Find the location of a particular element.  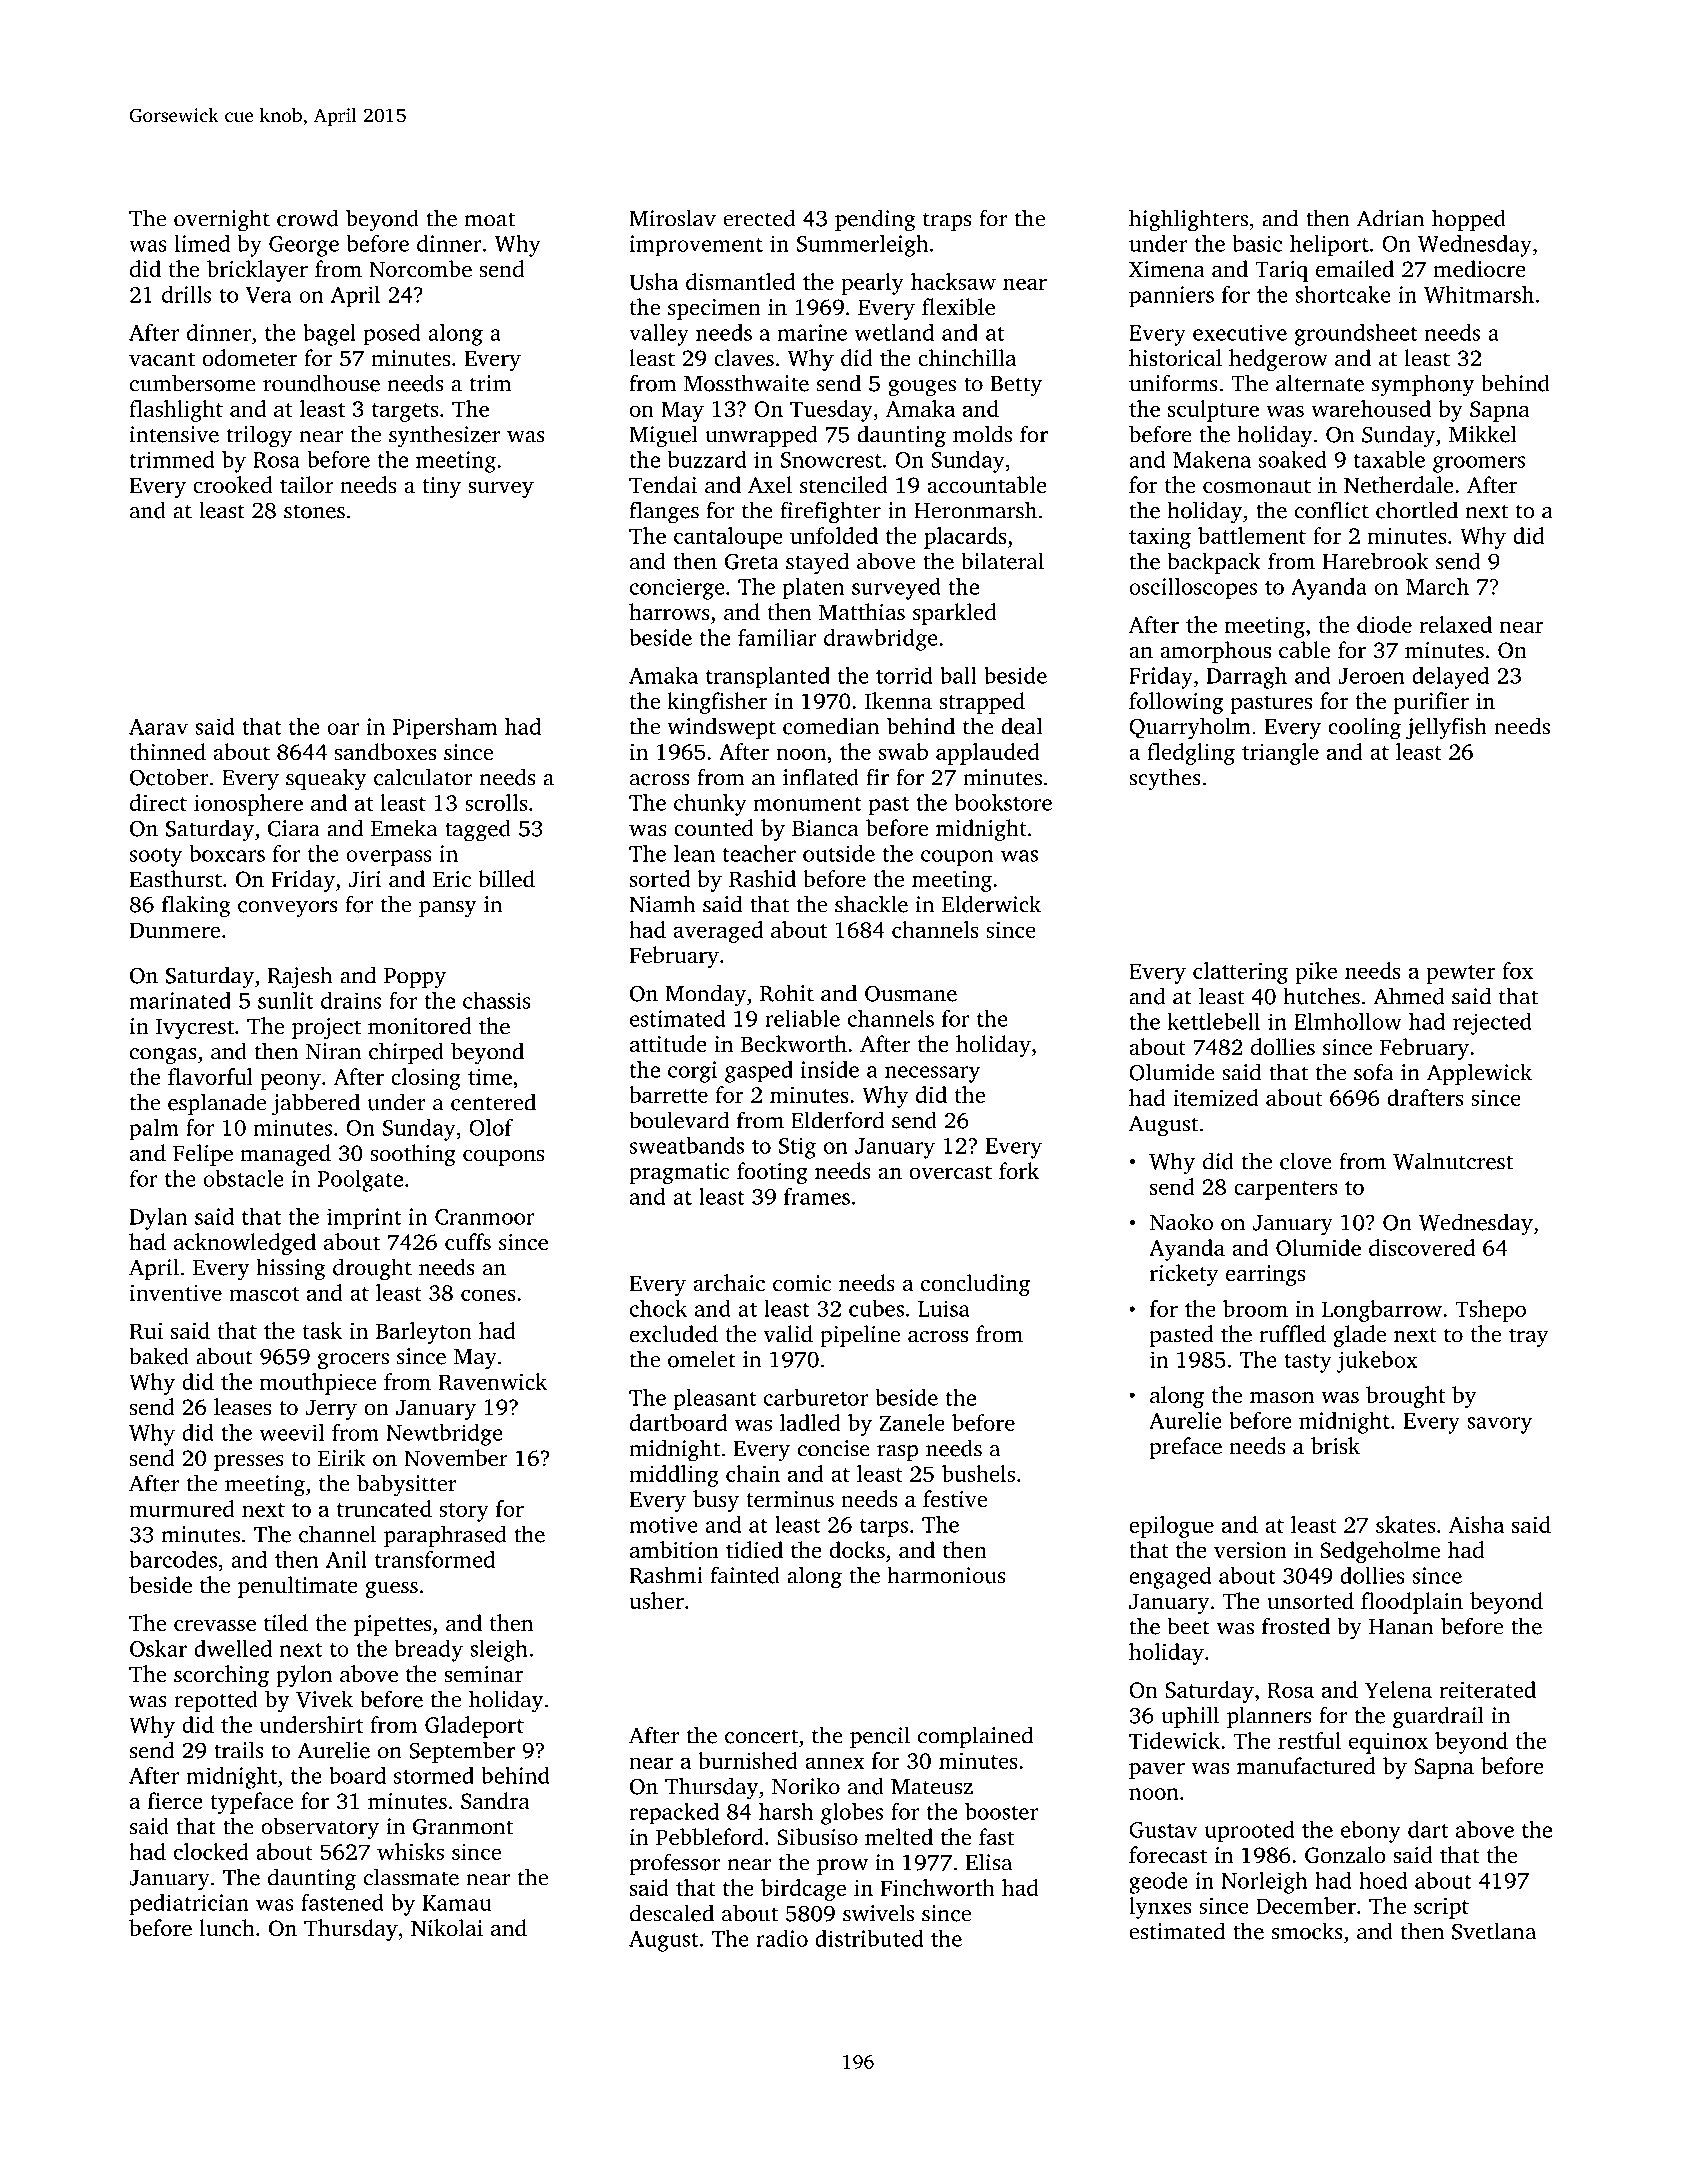

kingfisher is located at coordinates (717, 703).
